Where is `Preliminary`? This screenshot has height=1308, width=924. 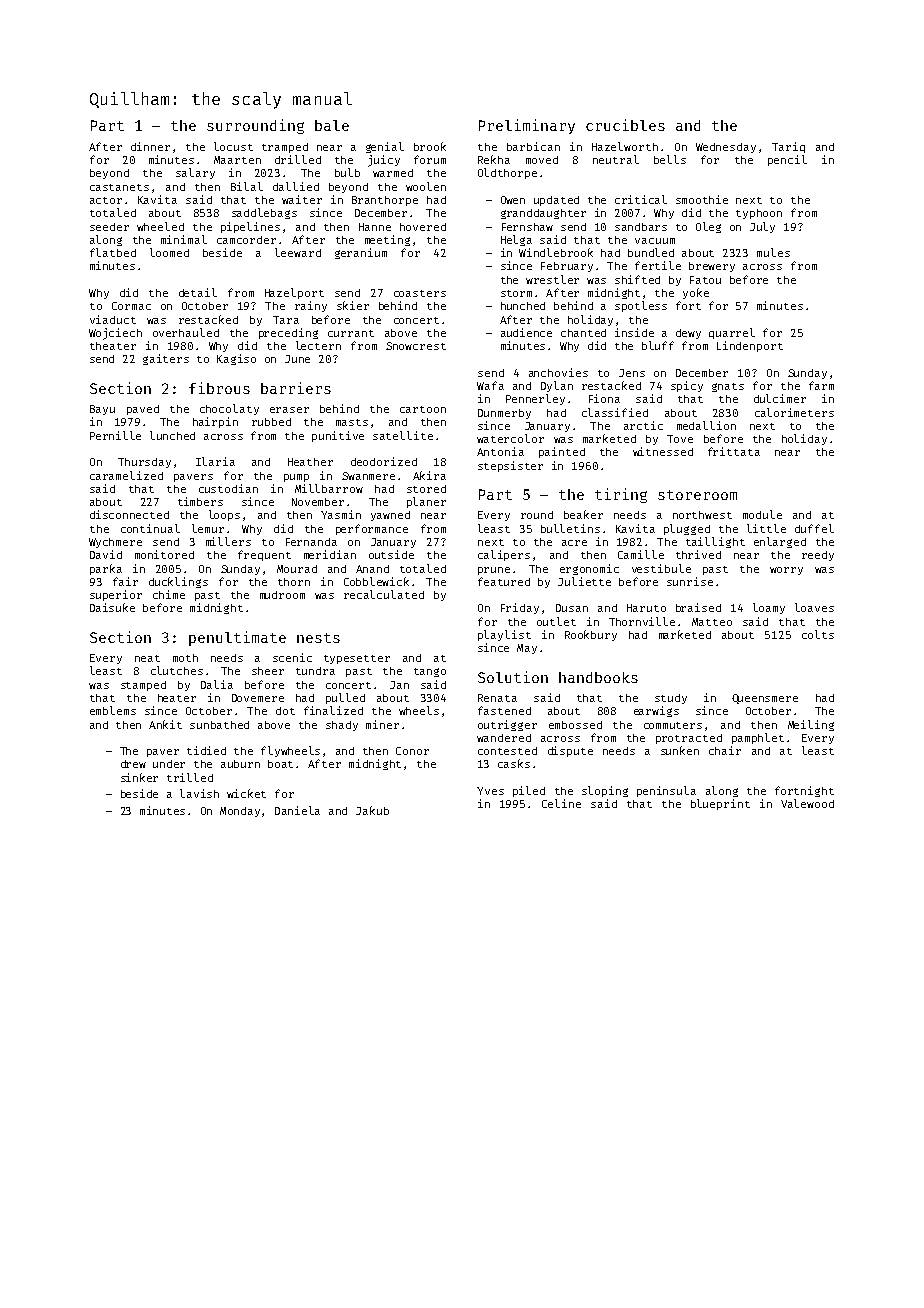
Preliminary is located at coordinates (527, 126).
